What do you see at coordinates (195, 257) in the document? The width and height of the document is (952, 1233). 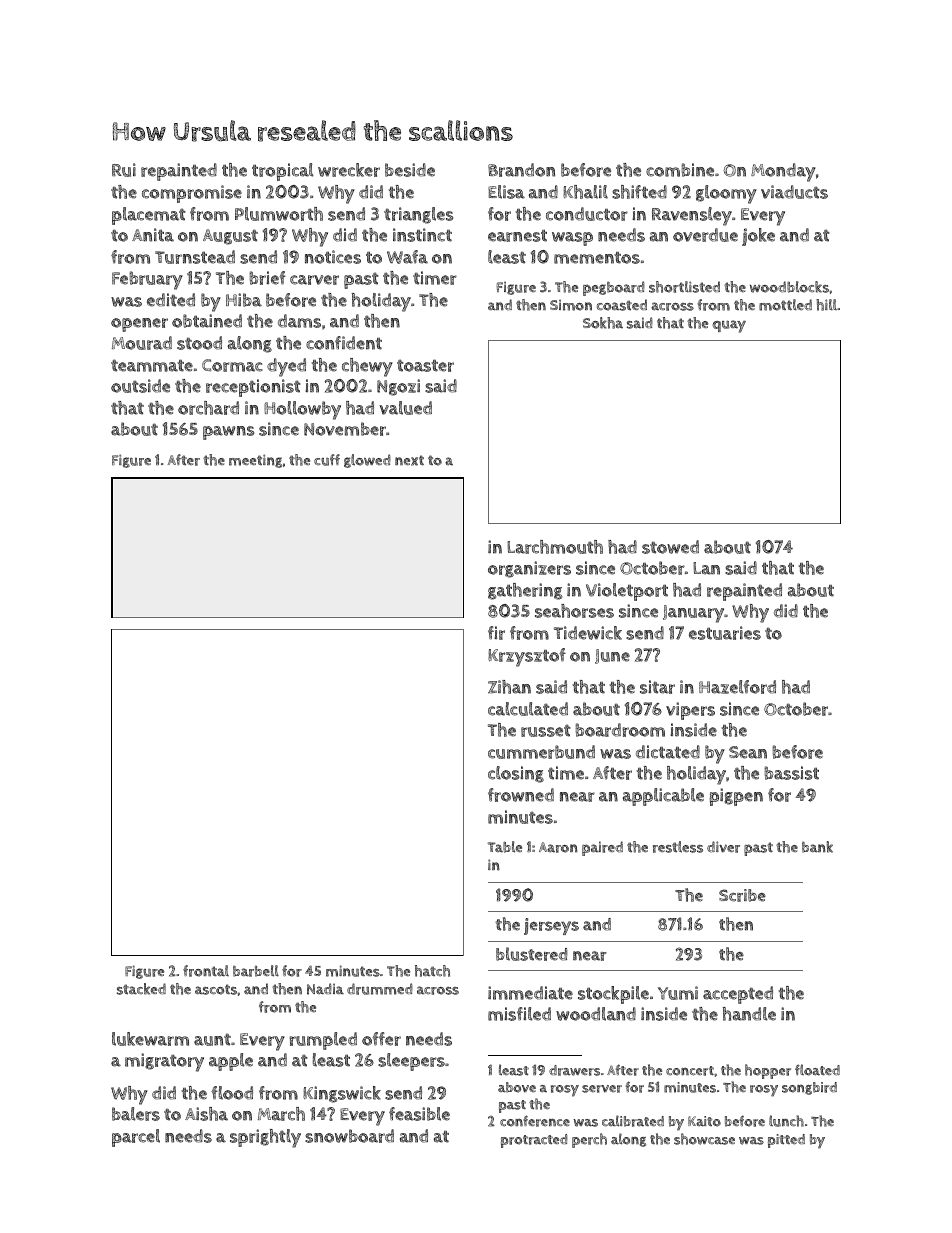 I see `Turnstead` at bounding box center [195, 257].
